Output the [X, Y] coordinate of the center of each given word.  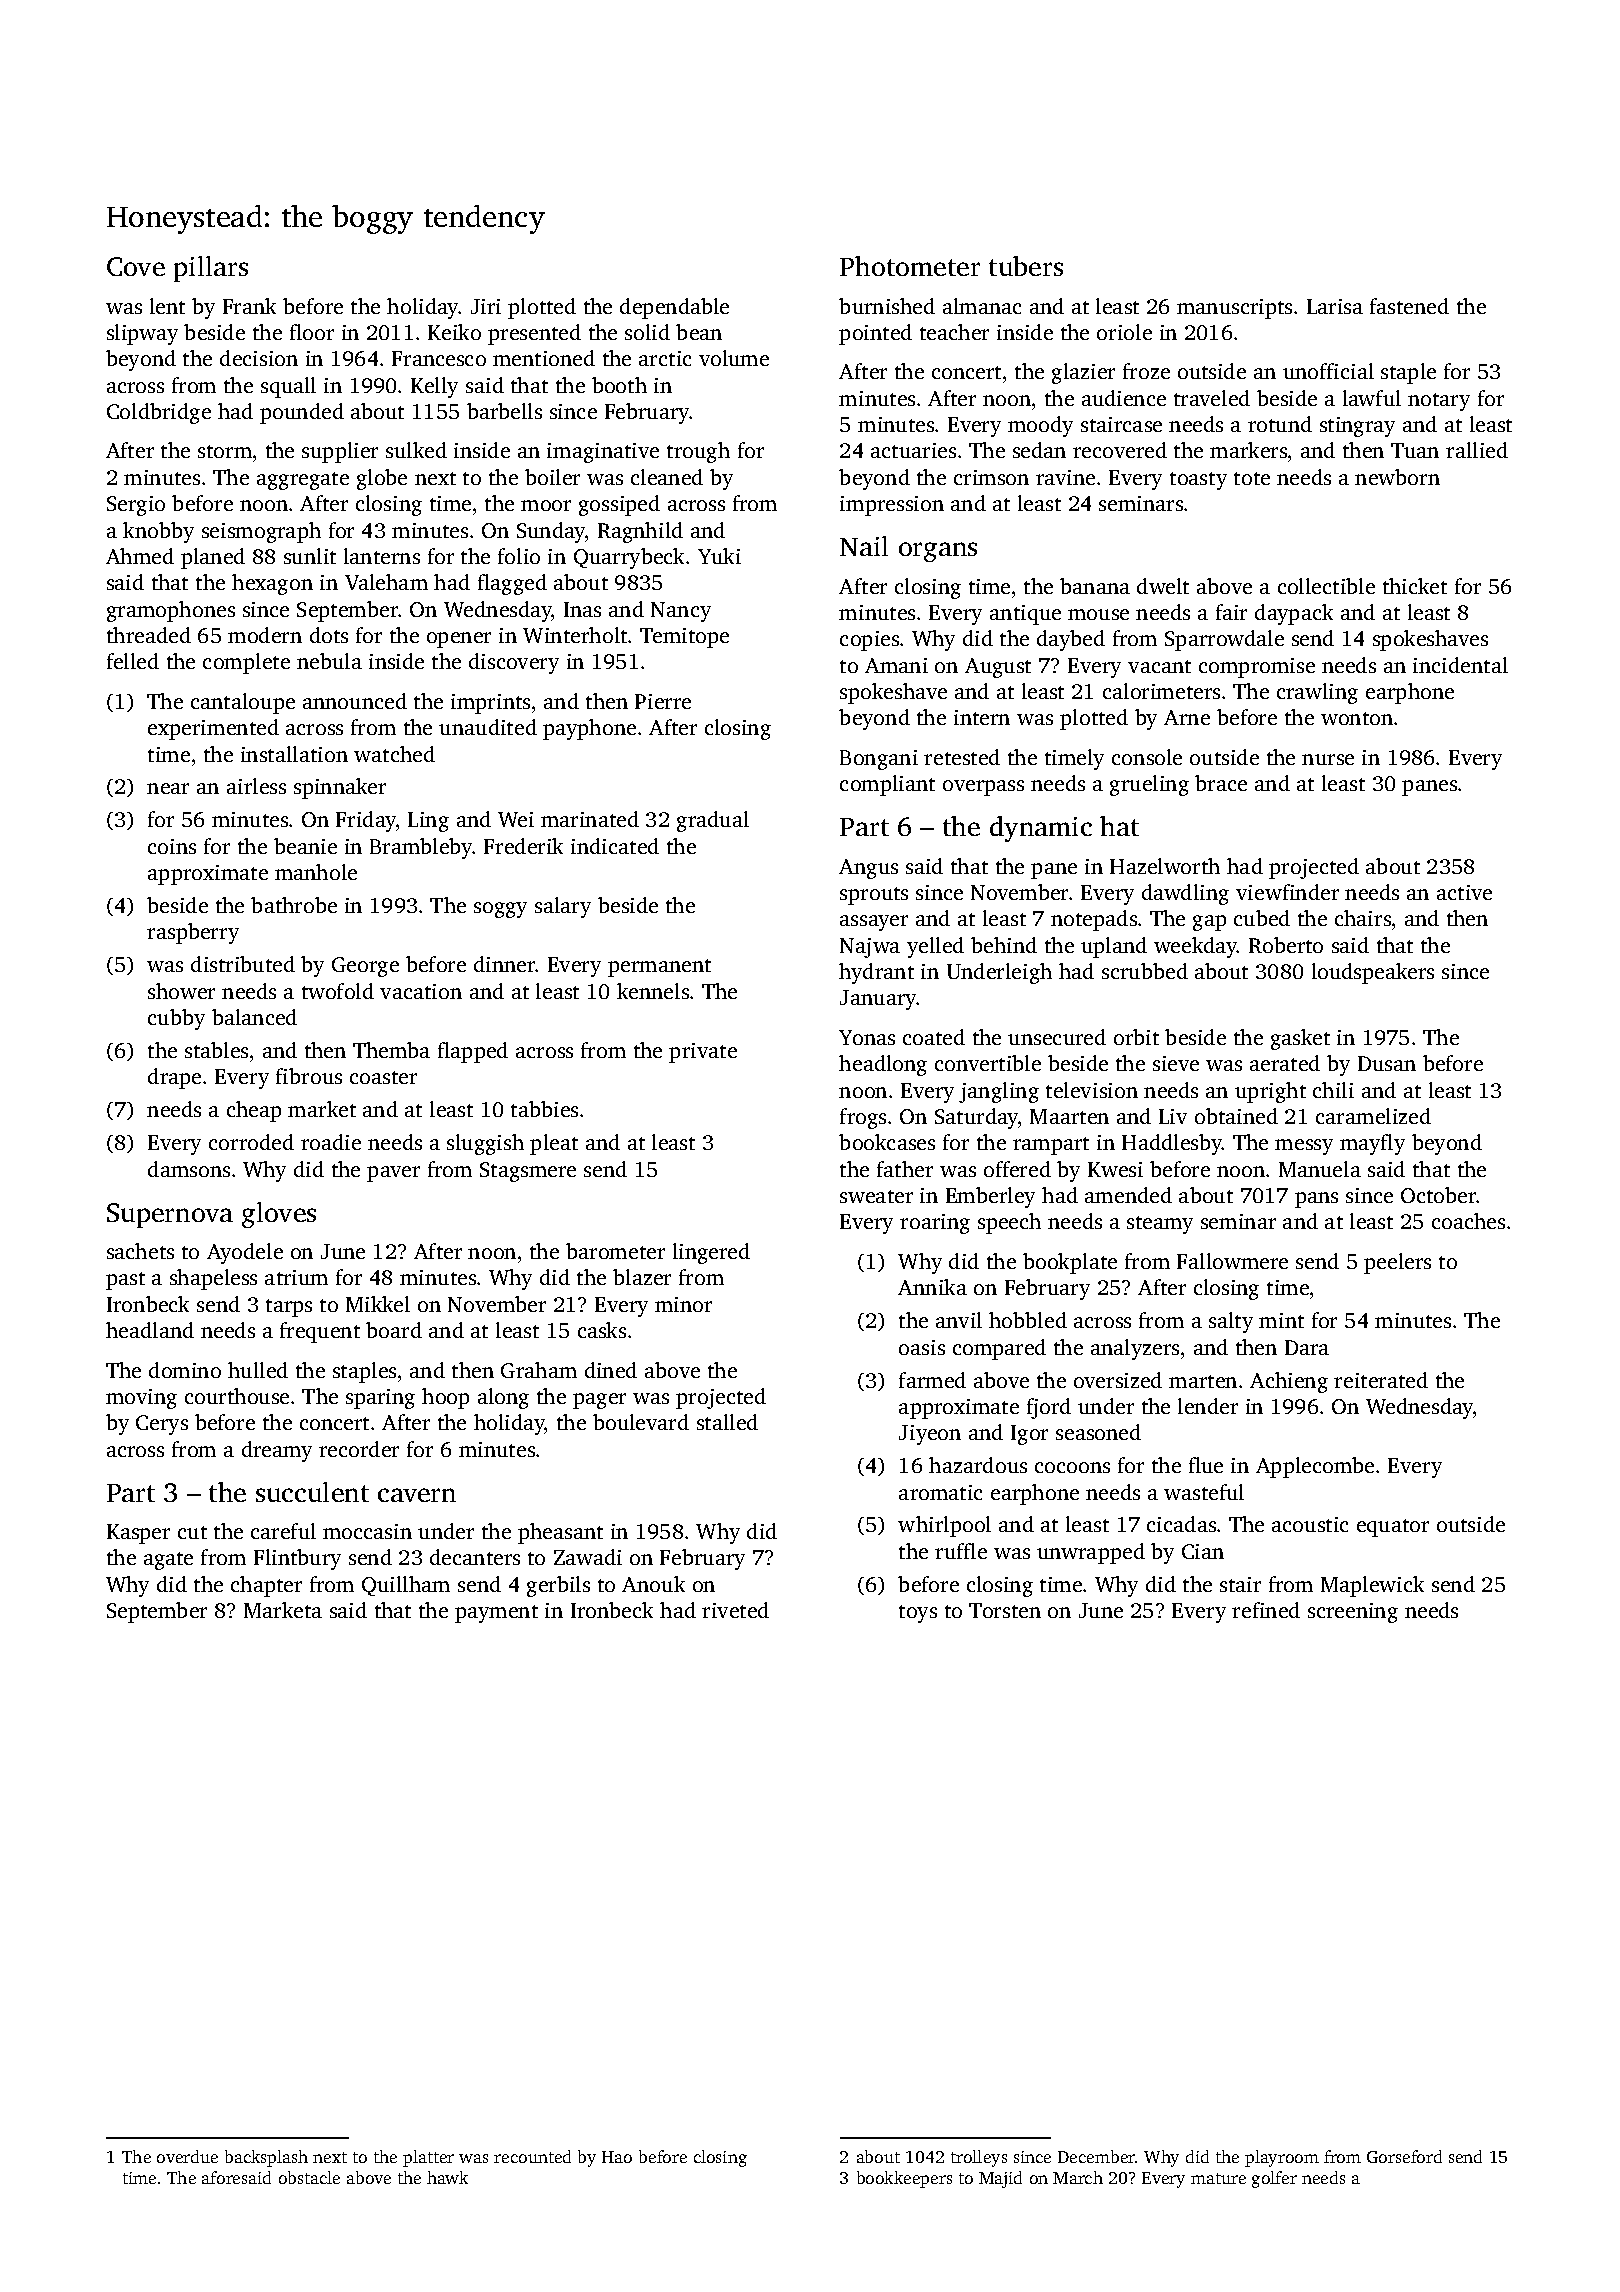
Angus [868, 869]
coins [172, 846]
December [1097, 2156]
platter [428, 2158]
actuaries [913, 450]
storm [225, 451]
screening [1353, 1613]
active [1464, 892]
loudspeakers [1373, 973]
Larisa [1335, 306]
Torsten [1005, 1610]
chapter [266, 1586]
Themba [391, 1050]
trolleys [979, 2158]
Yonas [867, 1037]
